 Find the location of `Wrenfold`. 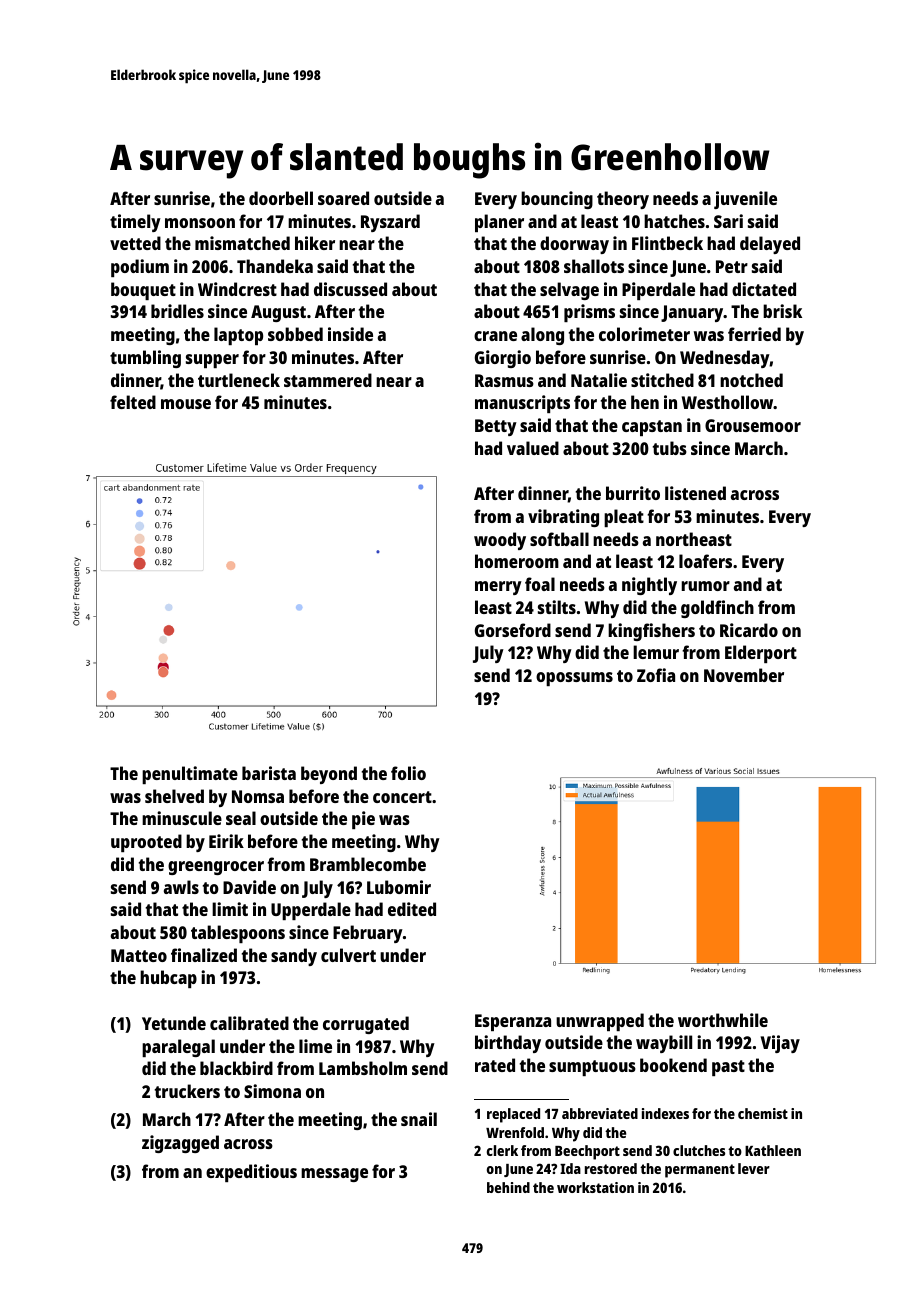

Wrenfold is located at coordinates (515, 1132).
